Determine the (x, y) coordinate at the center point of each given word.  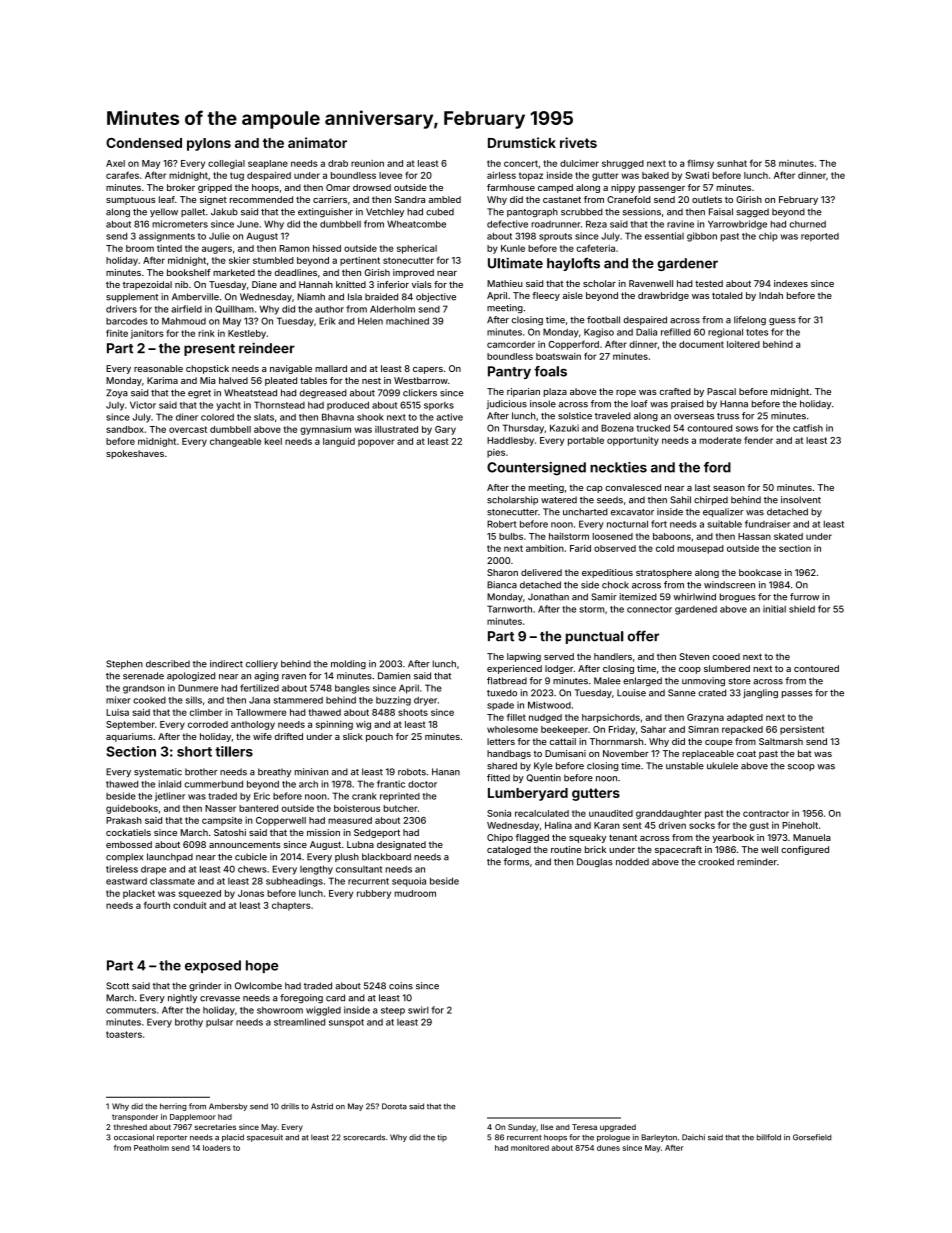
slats (264, 417)
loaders (217, 1148)
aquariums (129, 737)
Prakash (124, 820)
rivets (578, 142)
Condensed (144, 143)
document (701, 344)
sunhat (732, 163)
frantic (391, 784)
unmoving (703, 682)
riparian (523, 392)
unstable (685, 766)
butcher (400, 808)
